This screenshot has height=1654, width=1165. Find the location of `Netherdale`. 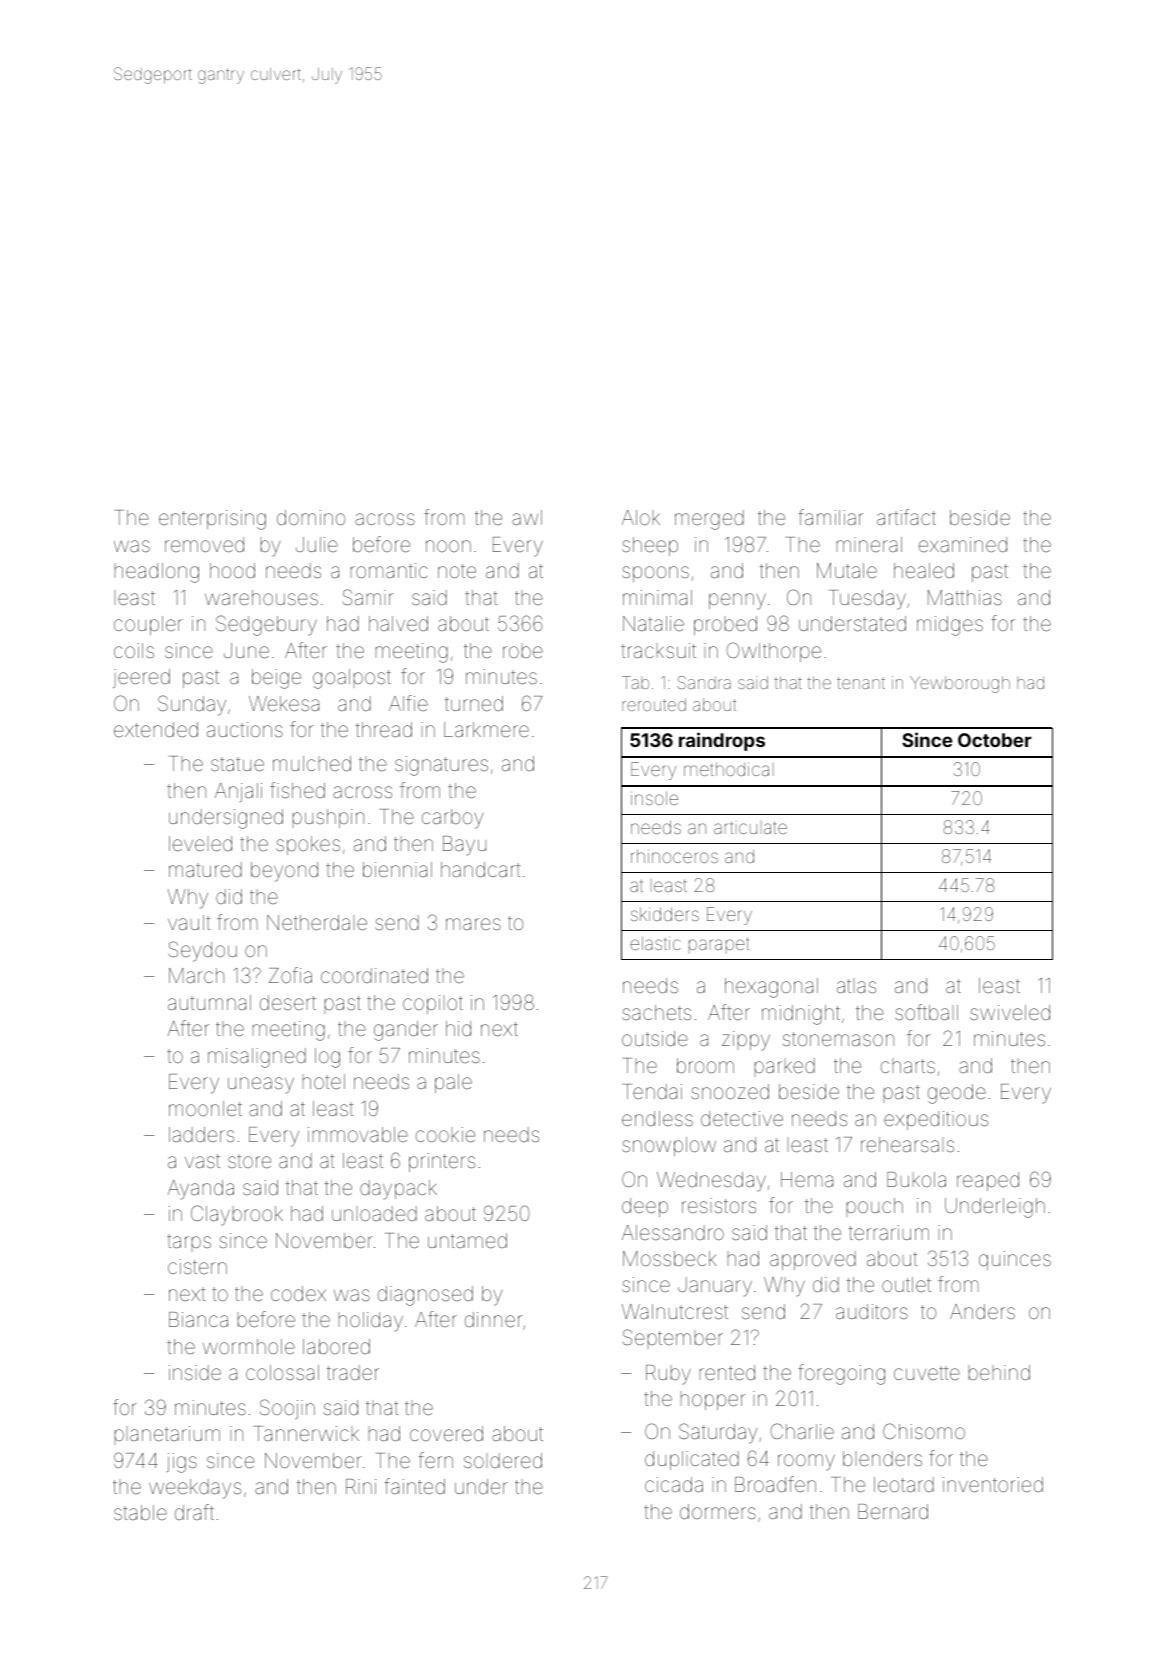

Netherdale is located at coordinates (317, 922).
